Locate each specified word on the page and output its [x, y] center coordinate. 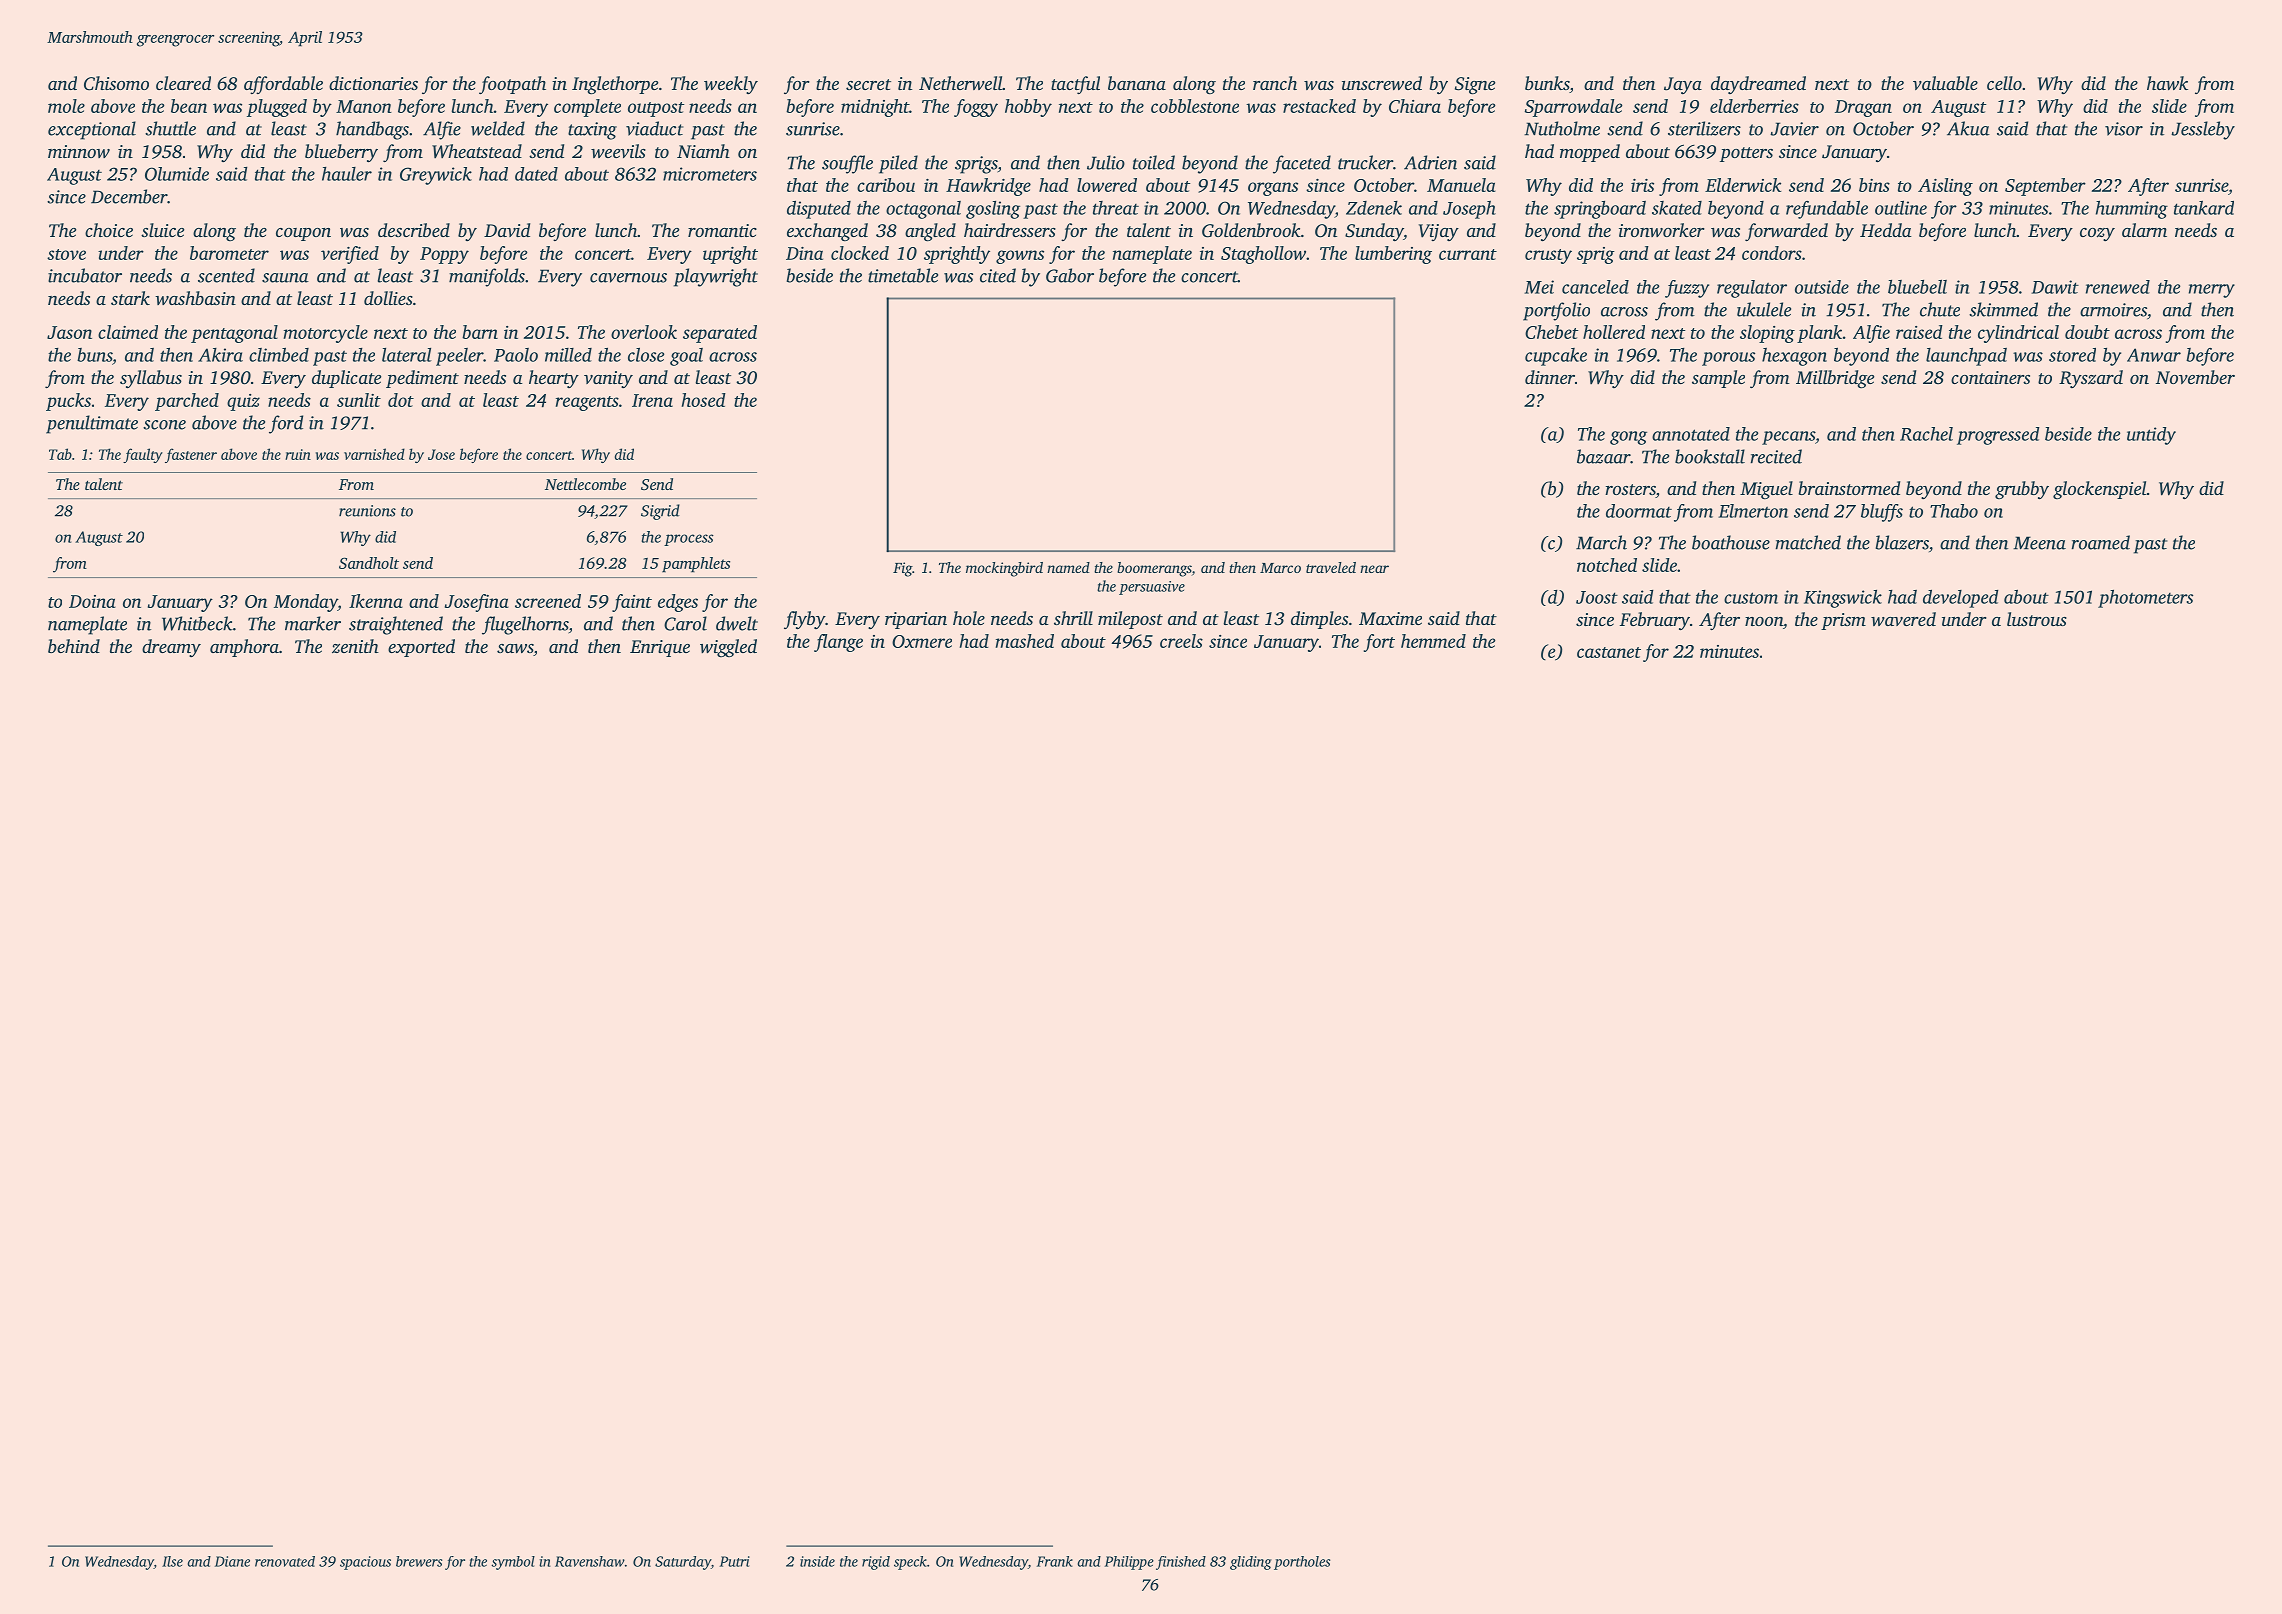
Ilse [172, 1561]
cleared [183, 83]
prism [1843, 621]
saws [515, 648]
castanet [1609, 652]
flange [838, 643]
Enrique [660, 648]
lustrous [2037, 619]
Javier [1794, 129]
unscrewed [1382, 83]
